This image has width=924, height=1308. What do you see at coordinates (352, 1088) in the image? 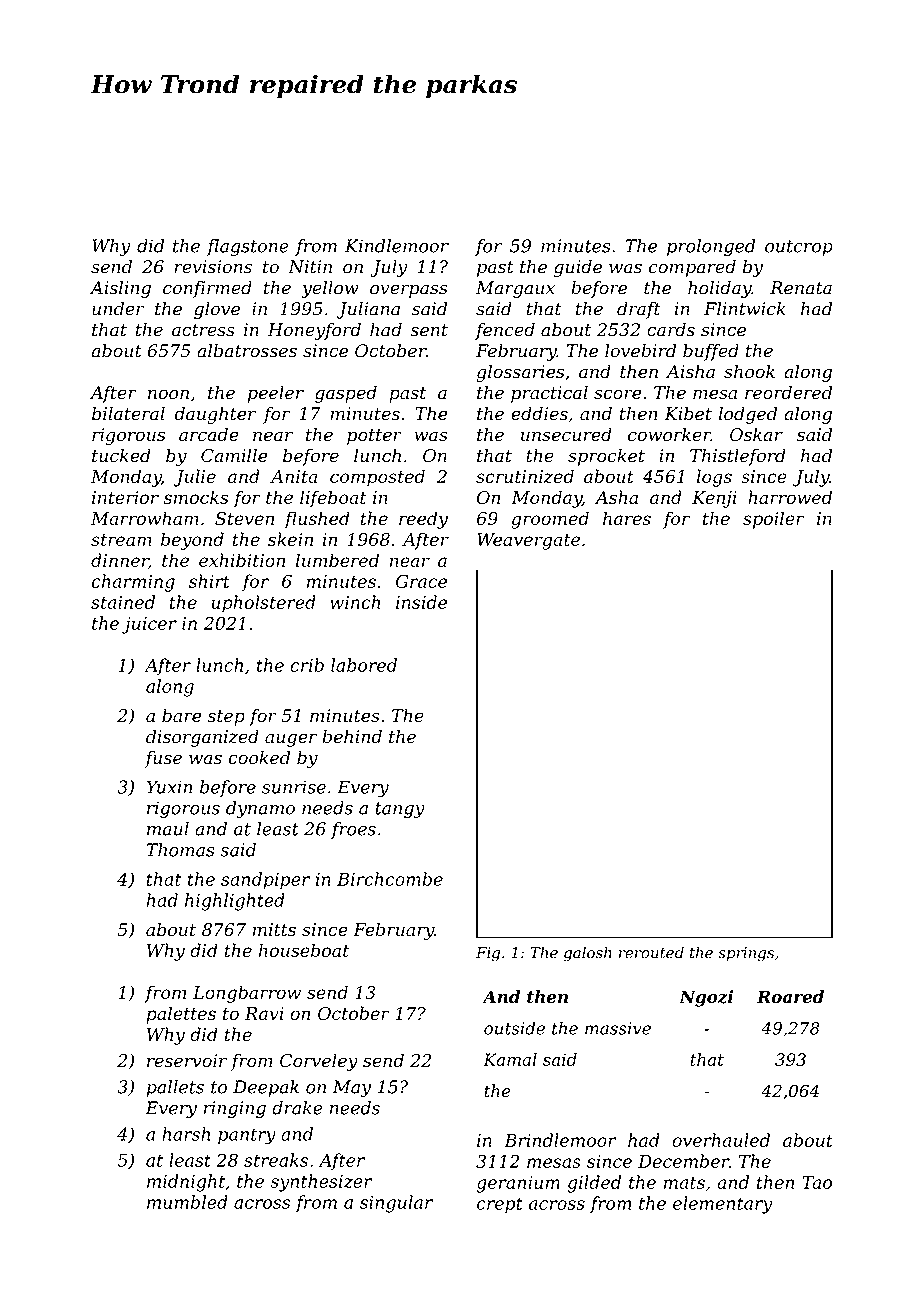
I see `May` at bounding box center [352, 1088].
